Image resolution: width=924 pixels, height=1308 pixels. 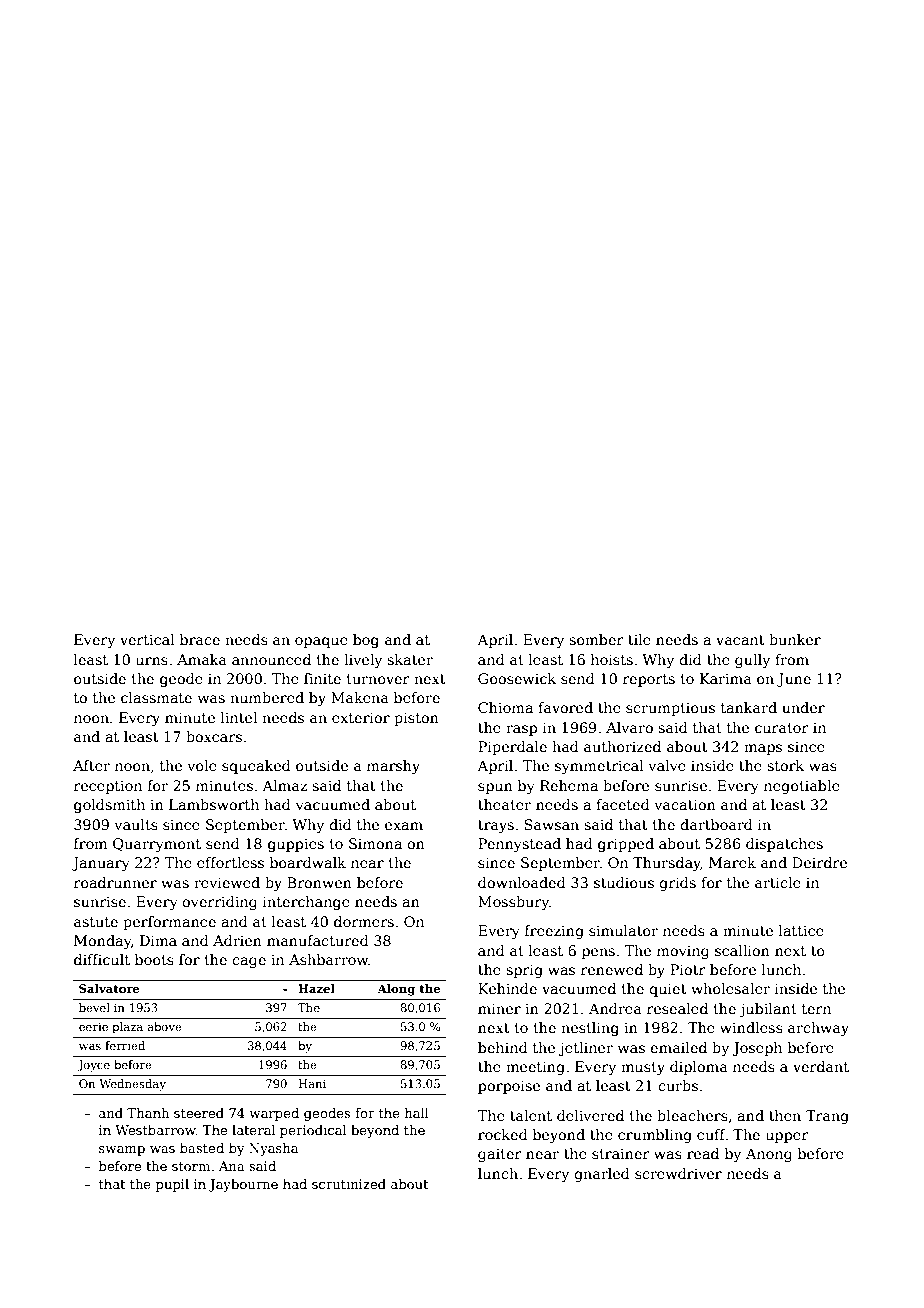 I want to click on resealed, so click(x=677, y=1008).
